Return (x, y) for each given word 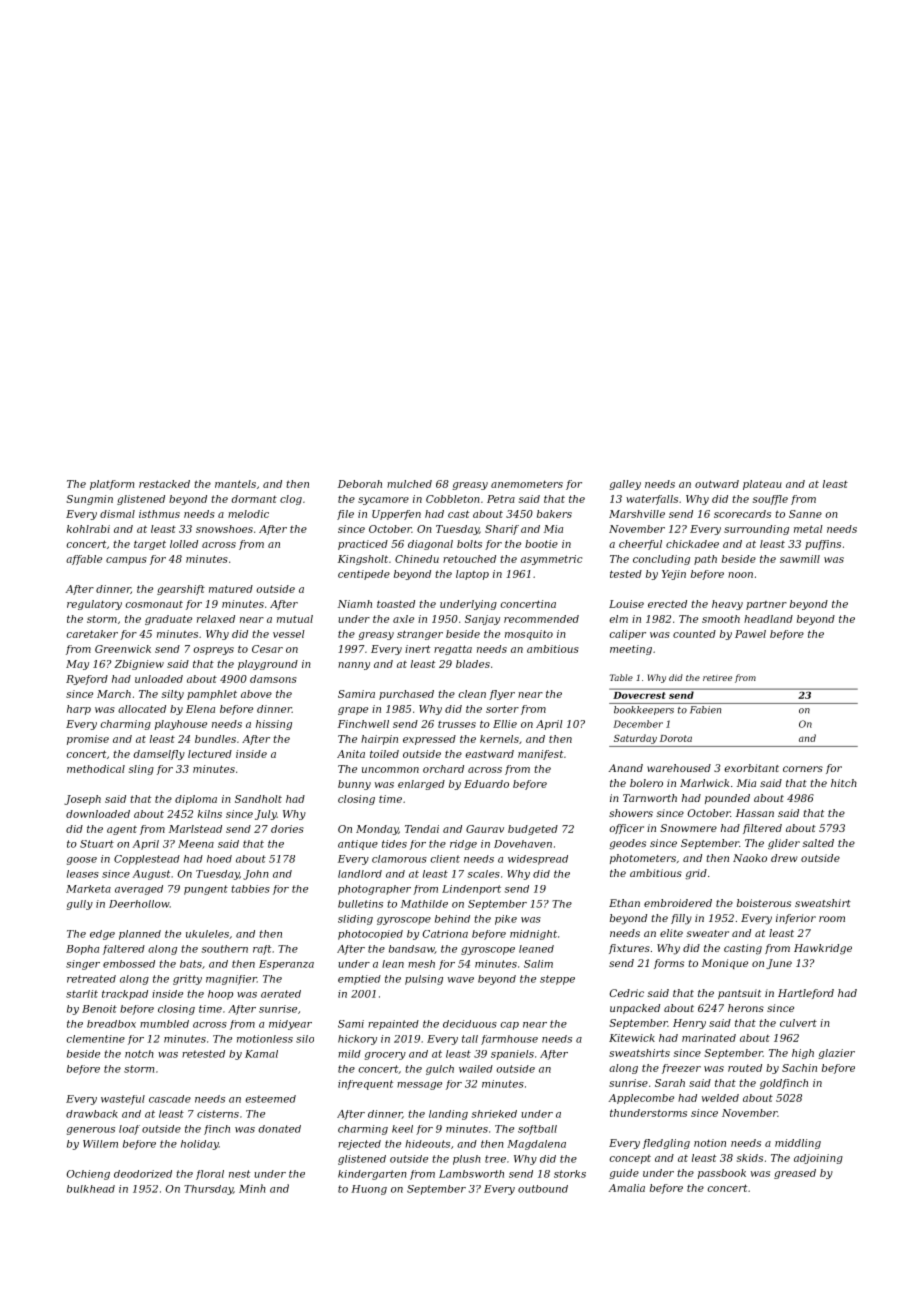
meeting (631, 650)
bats (191, 964)
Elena (200, 709)
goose (82, 861)
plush (467, 1160)
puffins (823, 545)
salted (818, 843)
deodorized (143, 1174)
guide (624, 1174)
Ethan (624, 903)
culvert (798, 1023)
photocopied (370, 935)
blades (473, 664)
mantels (235, 484)
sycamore (383, 501)
